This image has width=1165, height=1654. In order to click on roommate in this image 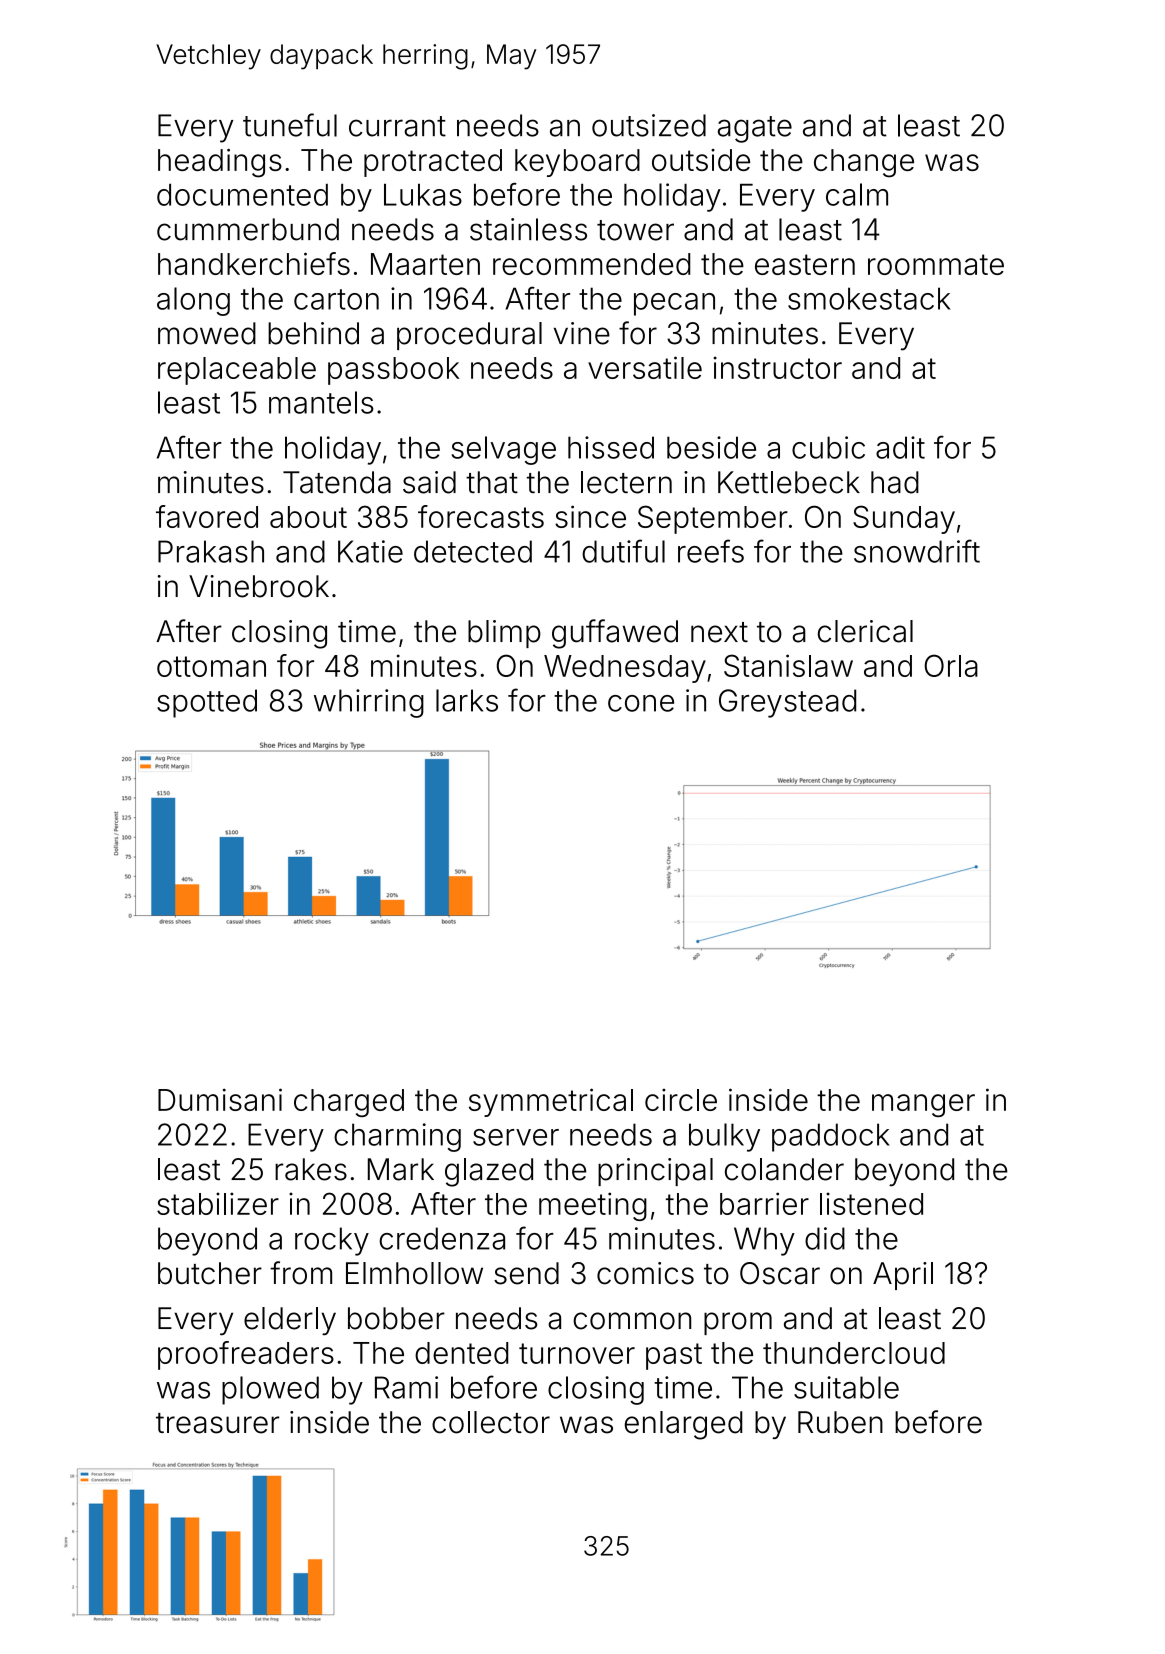, I will do `click(936, 264)`.
